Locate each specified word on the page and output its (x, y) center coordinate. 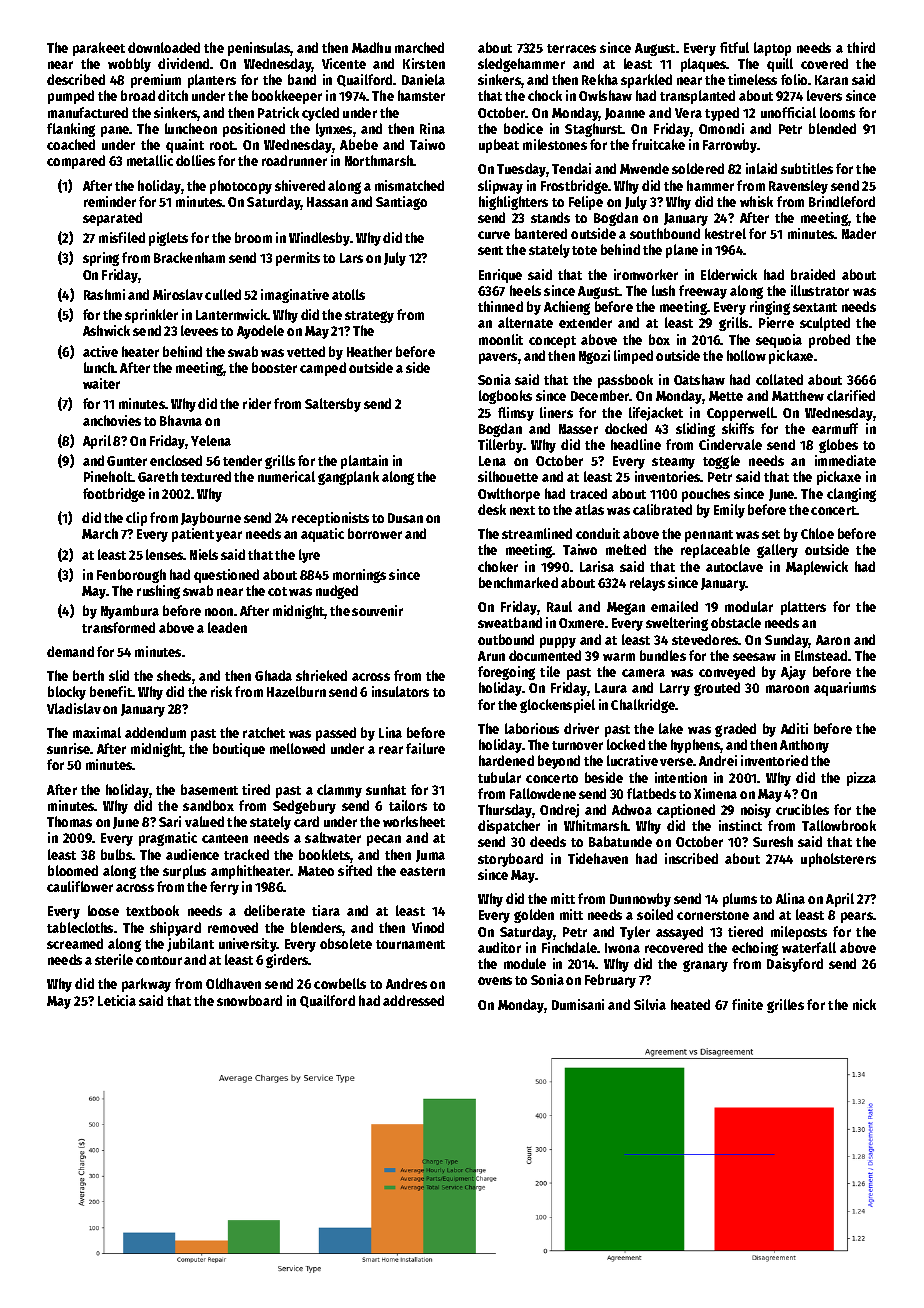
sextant (815, 307)
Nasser (578, 429)
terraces (571, 48)
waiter (101, 383)
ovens (495, 981)
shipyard (175, 929)
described (76, 79)
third (861, 47)
